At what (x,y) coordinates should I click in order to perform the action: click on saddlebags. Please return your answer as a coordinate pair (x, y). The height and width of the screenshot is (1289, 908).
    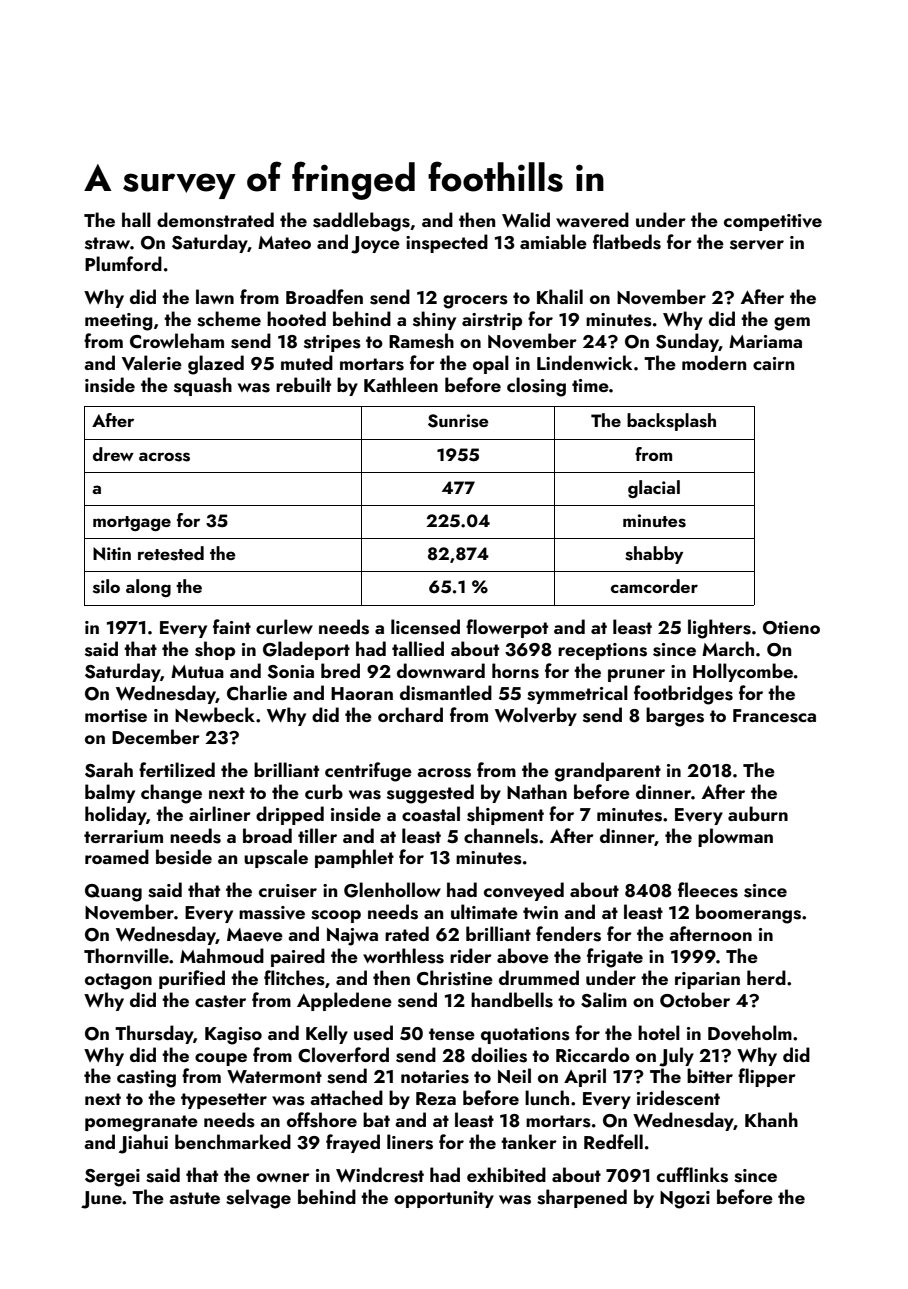
    Looking at the image, I should click on (361, 222).
